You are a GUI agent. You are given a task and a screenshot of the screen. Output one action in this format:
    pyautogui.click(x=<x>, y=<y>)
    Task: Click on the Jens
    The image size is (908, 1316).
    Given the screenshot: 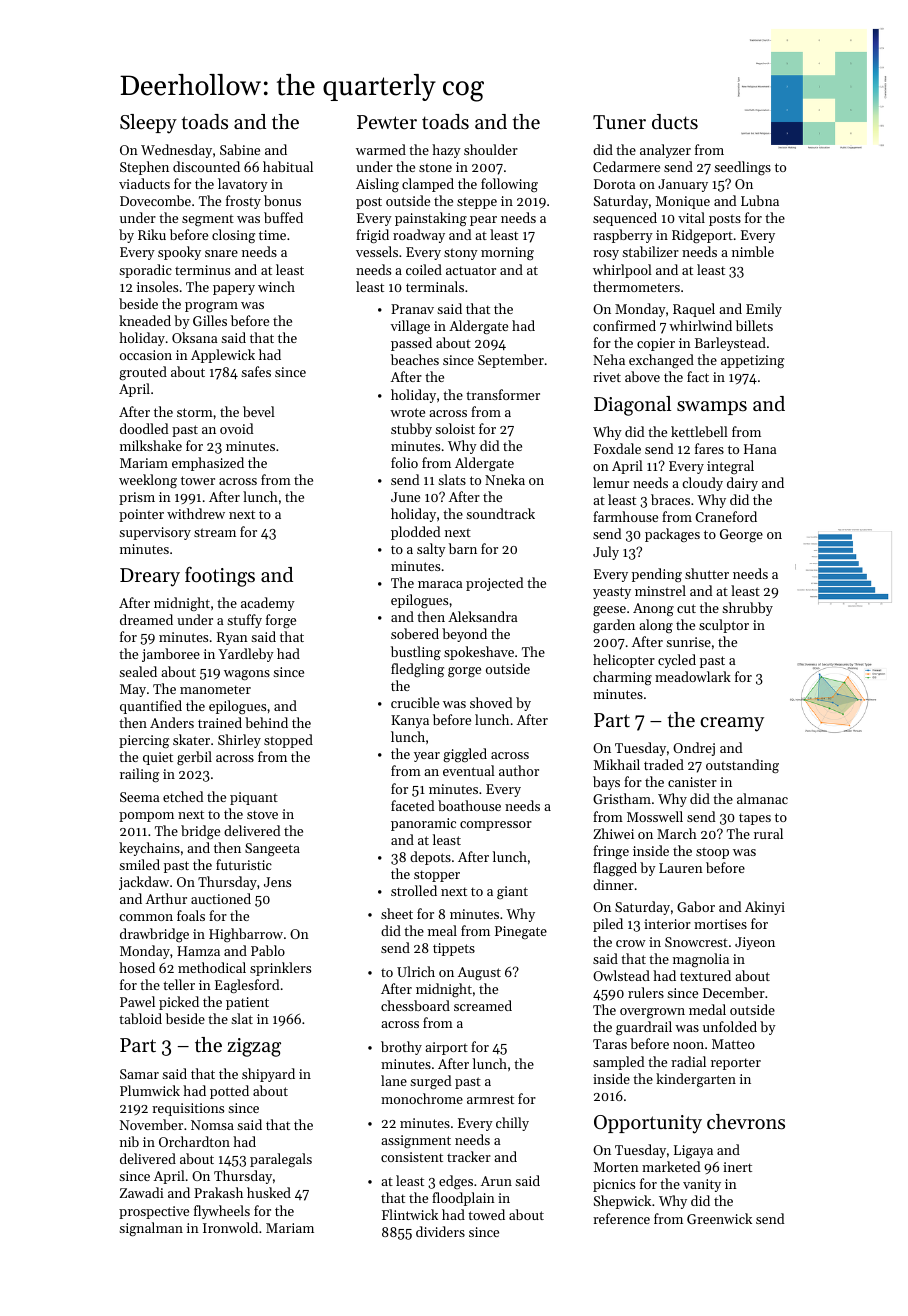 What is the action you would take?
    pyautogui.click(x=277, y=882)
